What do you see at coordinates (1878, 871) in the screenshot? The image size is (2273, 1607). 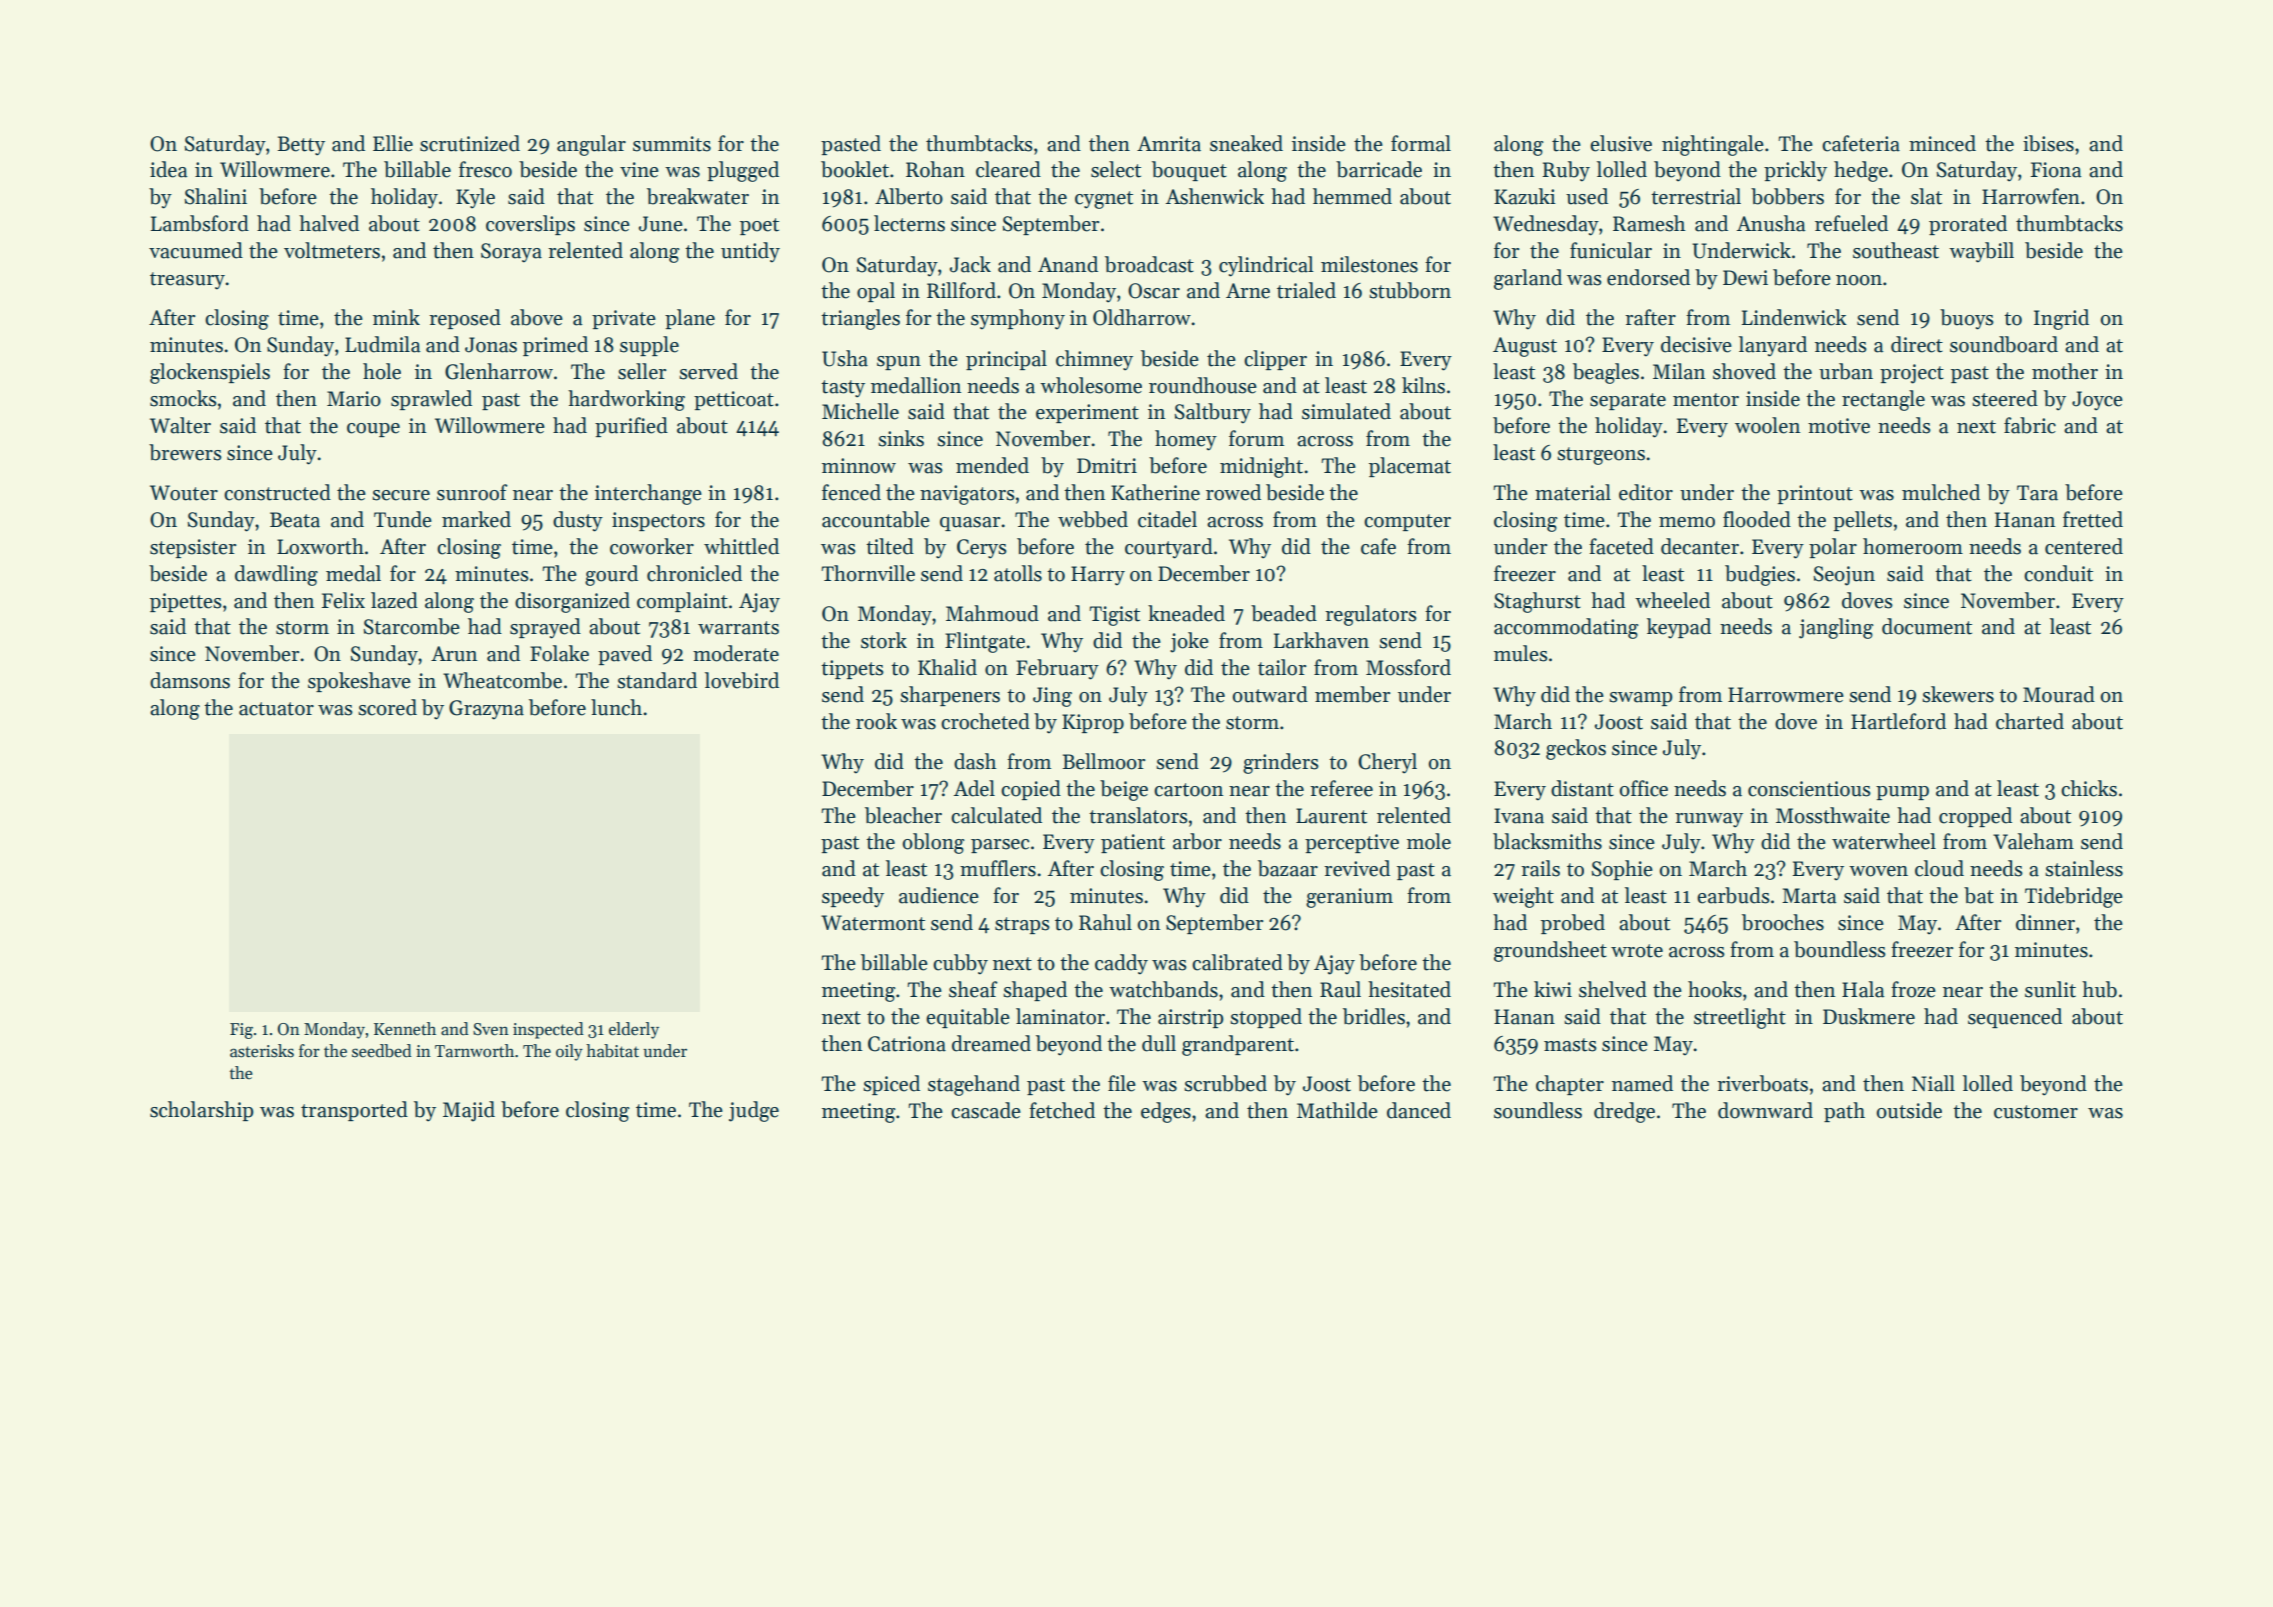 I see `woven` at bounding box center [1878, 871].
